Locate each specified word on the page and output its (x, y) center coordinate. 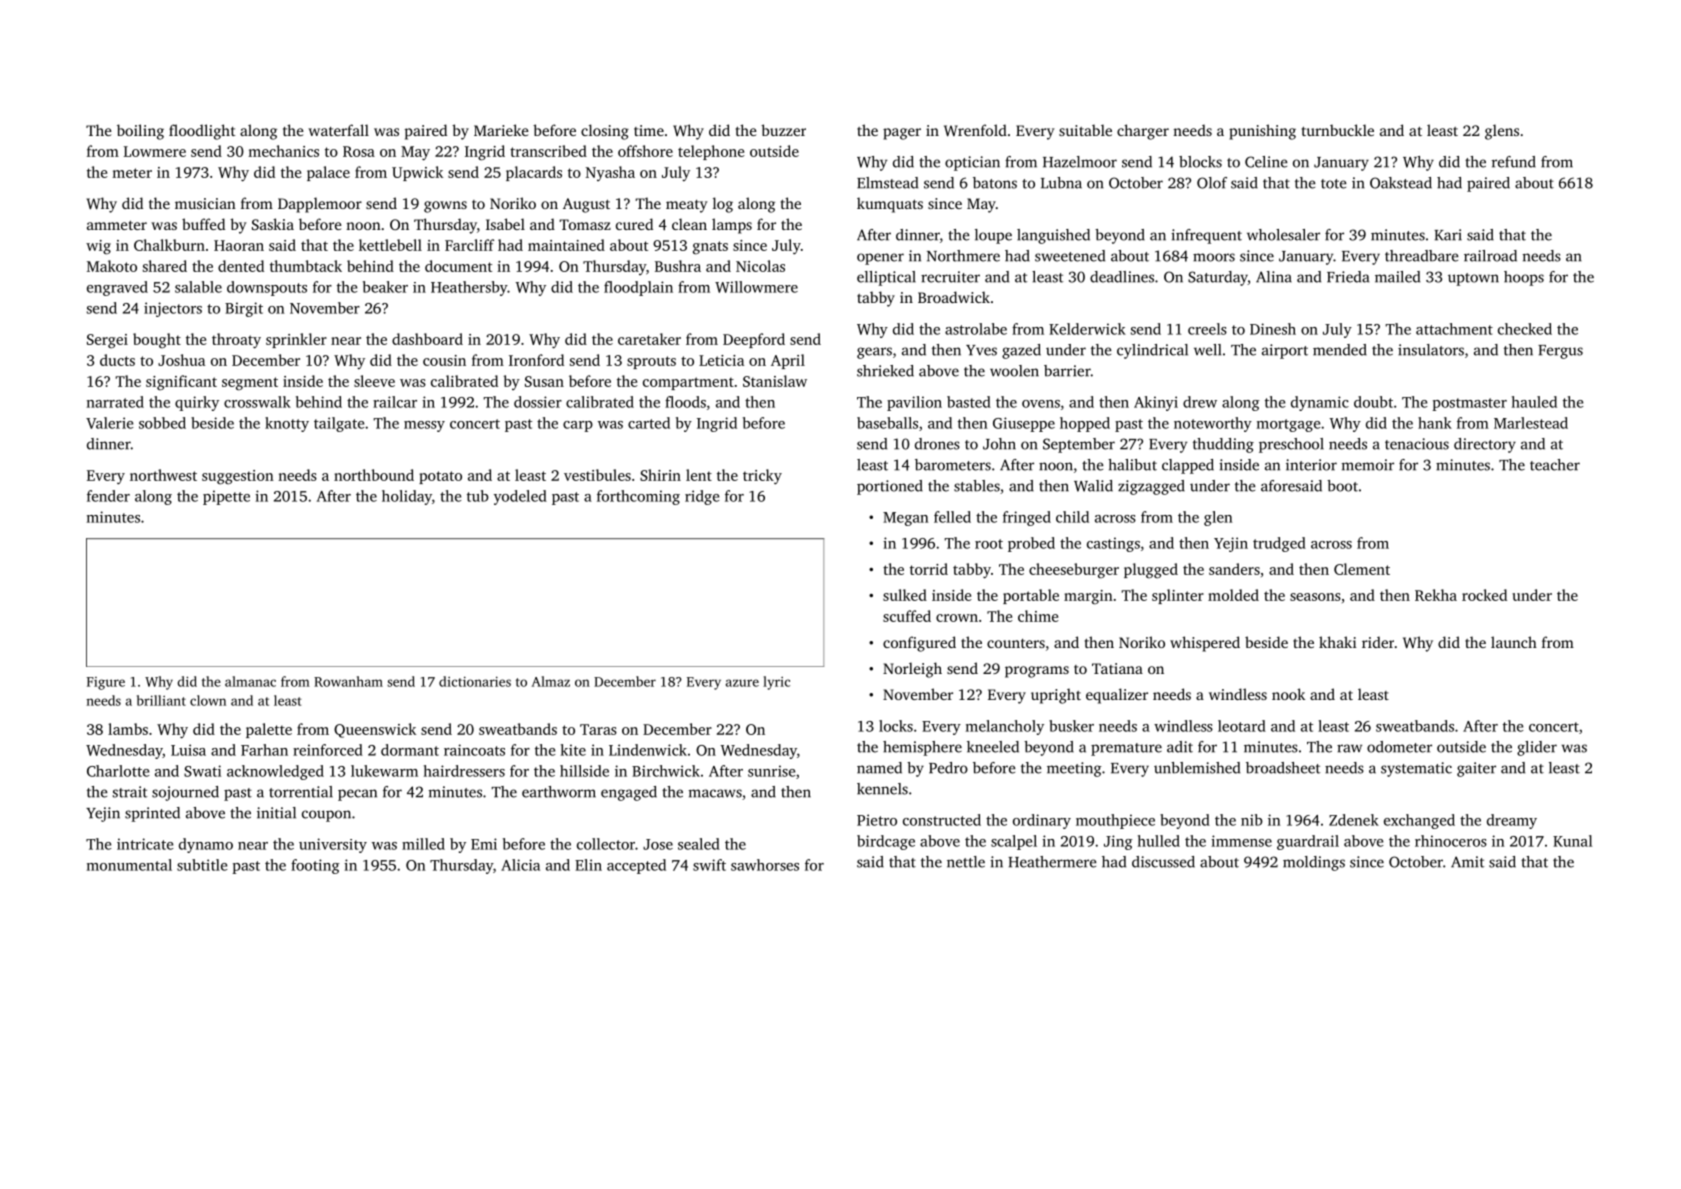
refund (1514, 162)
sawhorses (765, 865)
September (1079, 445)
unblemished (1197, 768)
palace (328, 173)
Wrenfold (975, 130)
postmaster (1469, 404)
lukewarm (384, 771)
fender (108, 496)
